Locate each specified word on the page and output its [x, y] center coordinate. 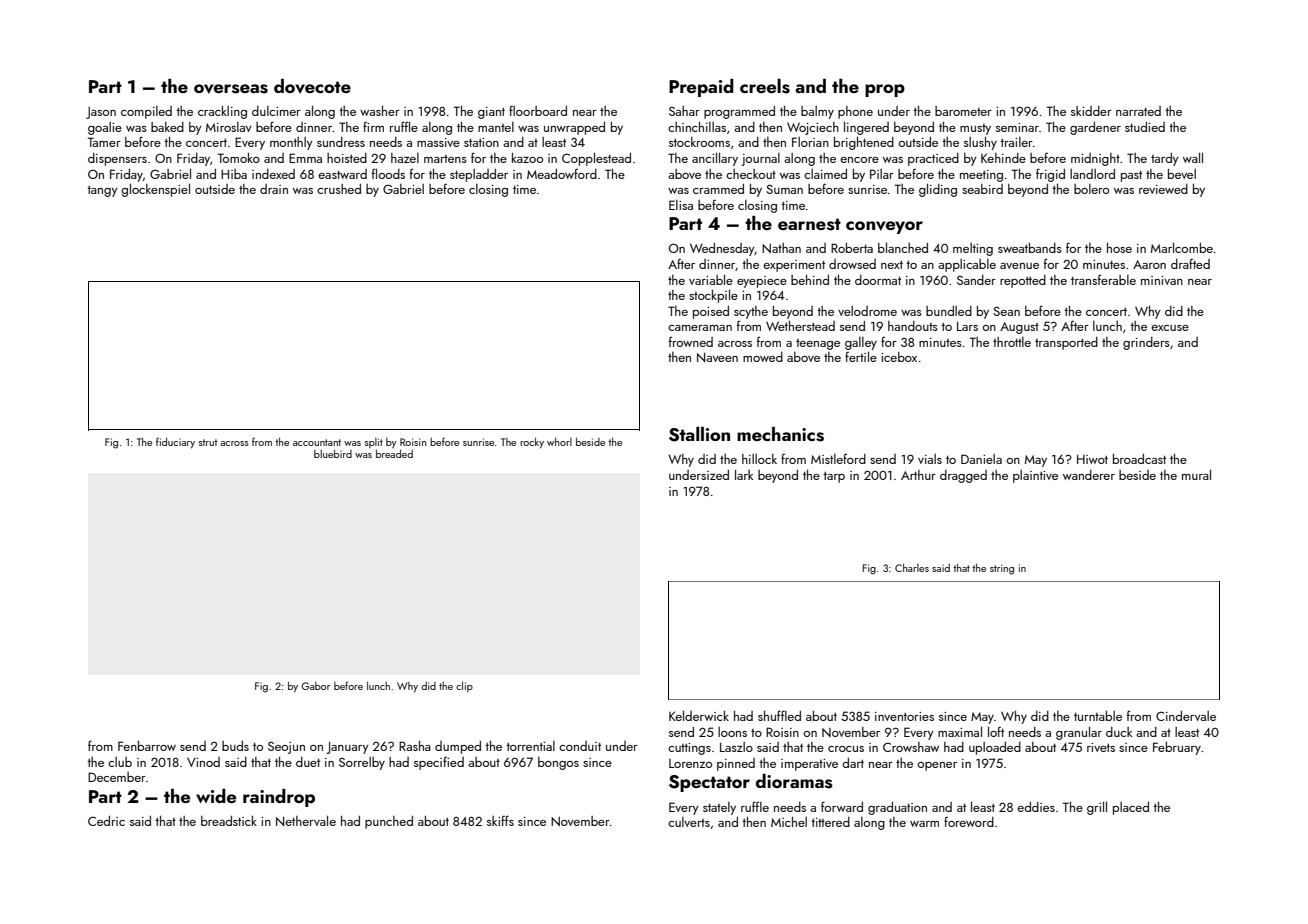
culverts [689, 822]
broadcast [1139, 459]
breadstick [229, 820]
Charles [912, 568]
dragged [963, 476]
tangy [102, 191]
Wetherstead [800, 326]
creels [765, 86]
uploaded [995, 748]
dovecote [312, 86]
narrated [1138, 111]
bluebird [333, 454]
